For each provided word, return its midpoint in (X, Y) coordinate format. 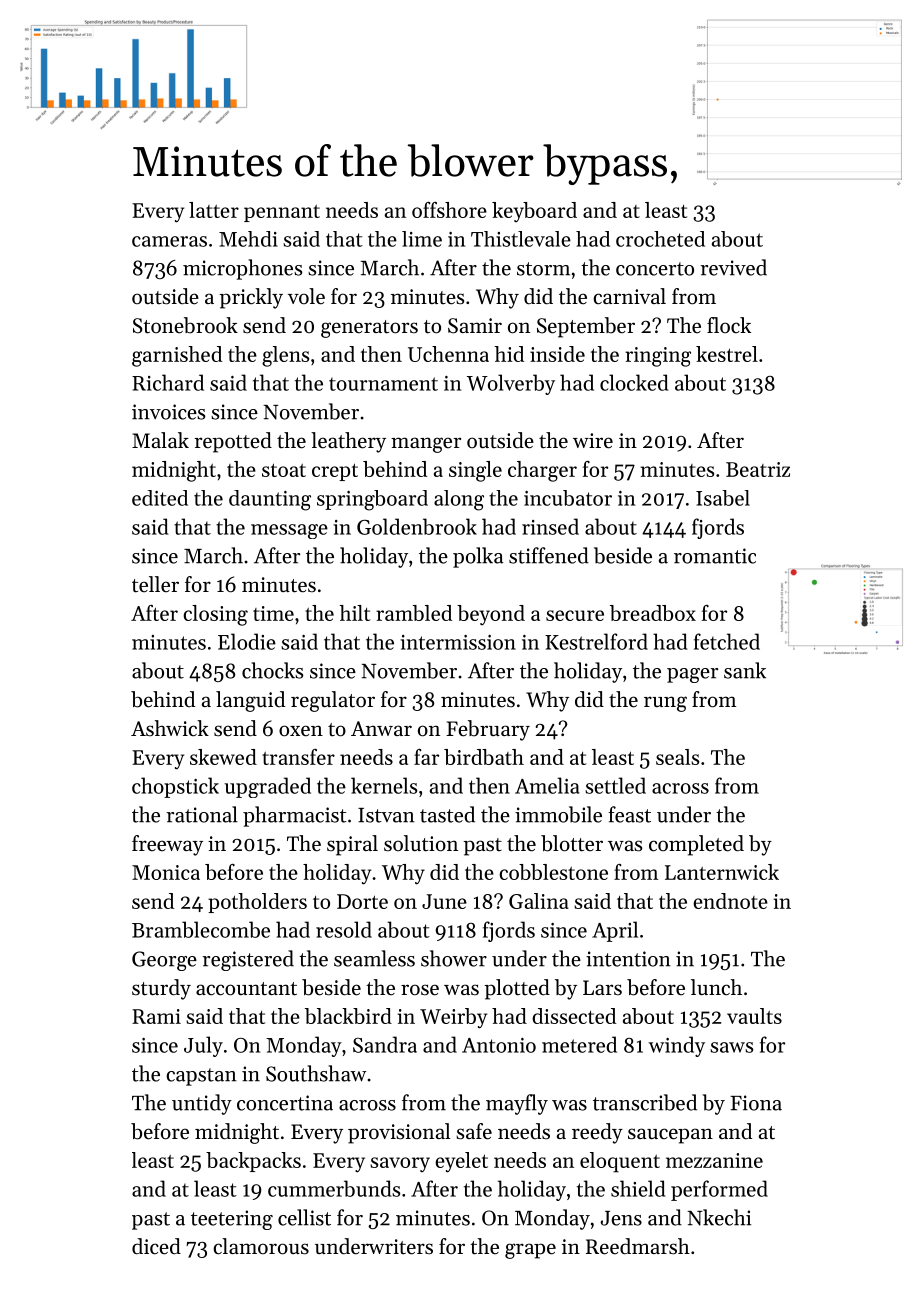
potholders (257, 903)
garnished (177, 356)
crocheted (660, 239)
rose (420, 990)
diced (156, 1246)
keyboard (534, 212)
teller (155, 584)
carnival (629, 296)
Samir (475, 326)
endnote (730, 901)
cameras (169, 241)
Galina (539, 901)
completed (696, 845)
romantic (715, 556)
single (475, 471)
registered (248, 960)
